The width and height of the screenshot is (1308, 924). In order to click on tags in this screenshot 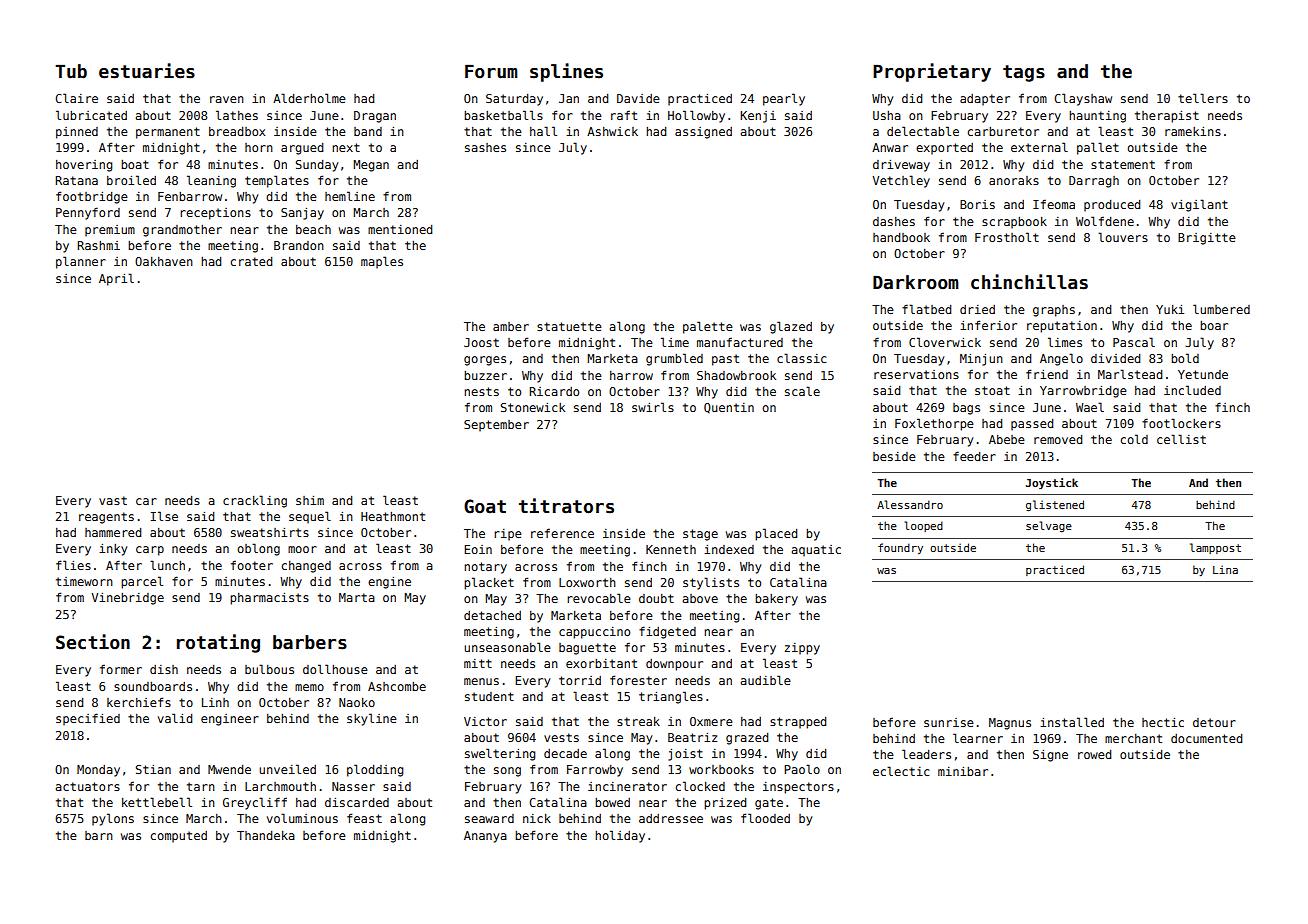, I will do `click(1024, 73)`.
